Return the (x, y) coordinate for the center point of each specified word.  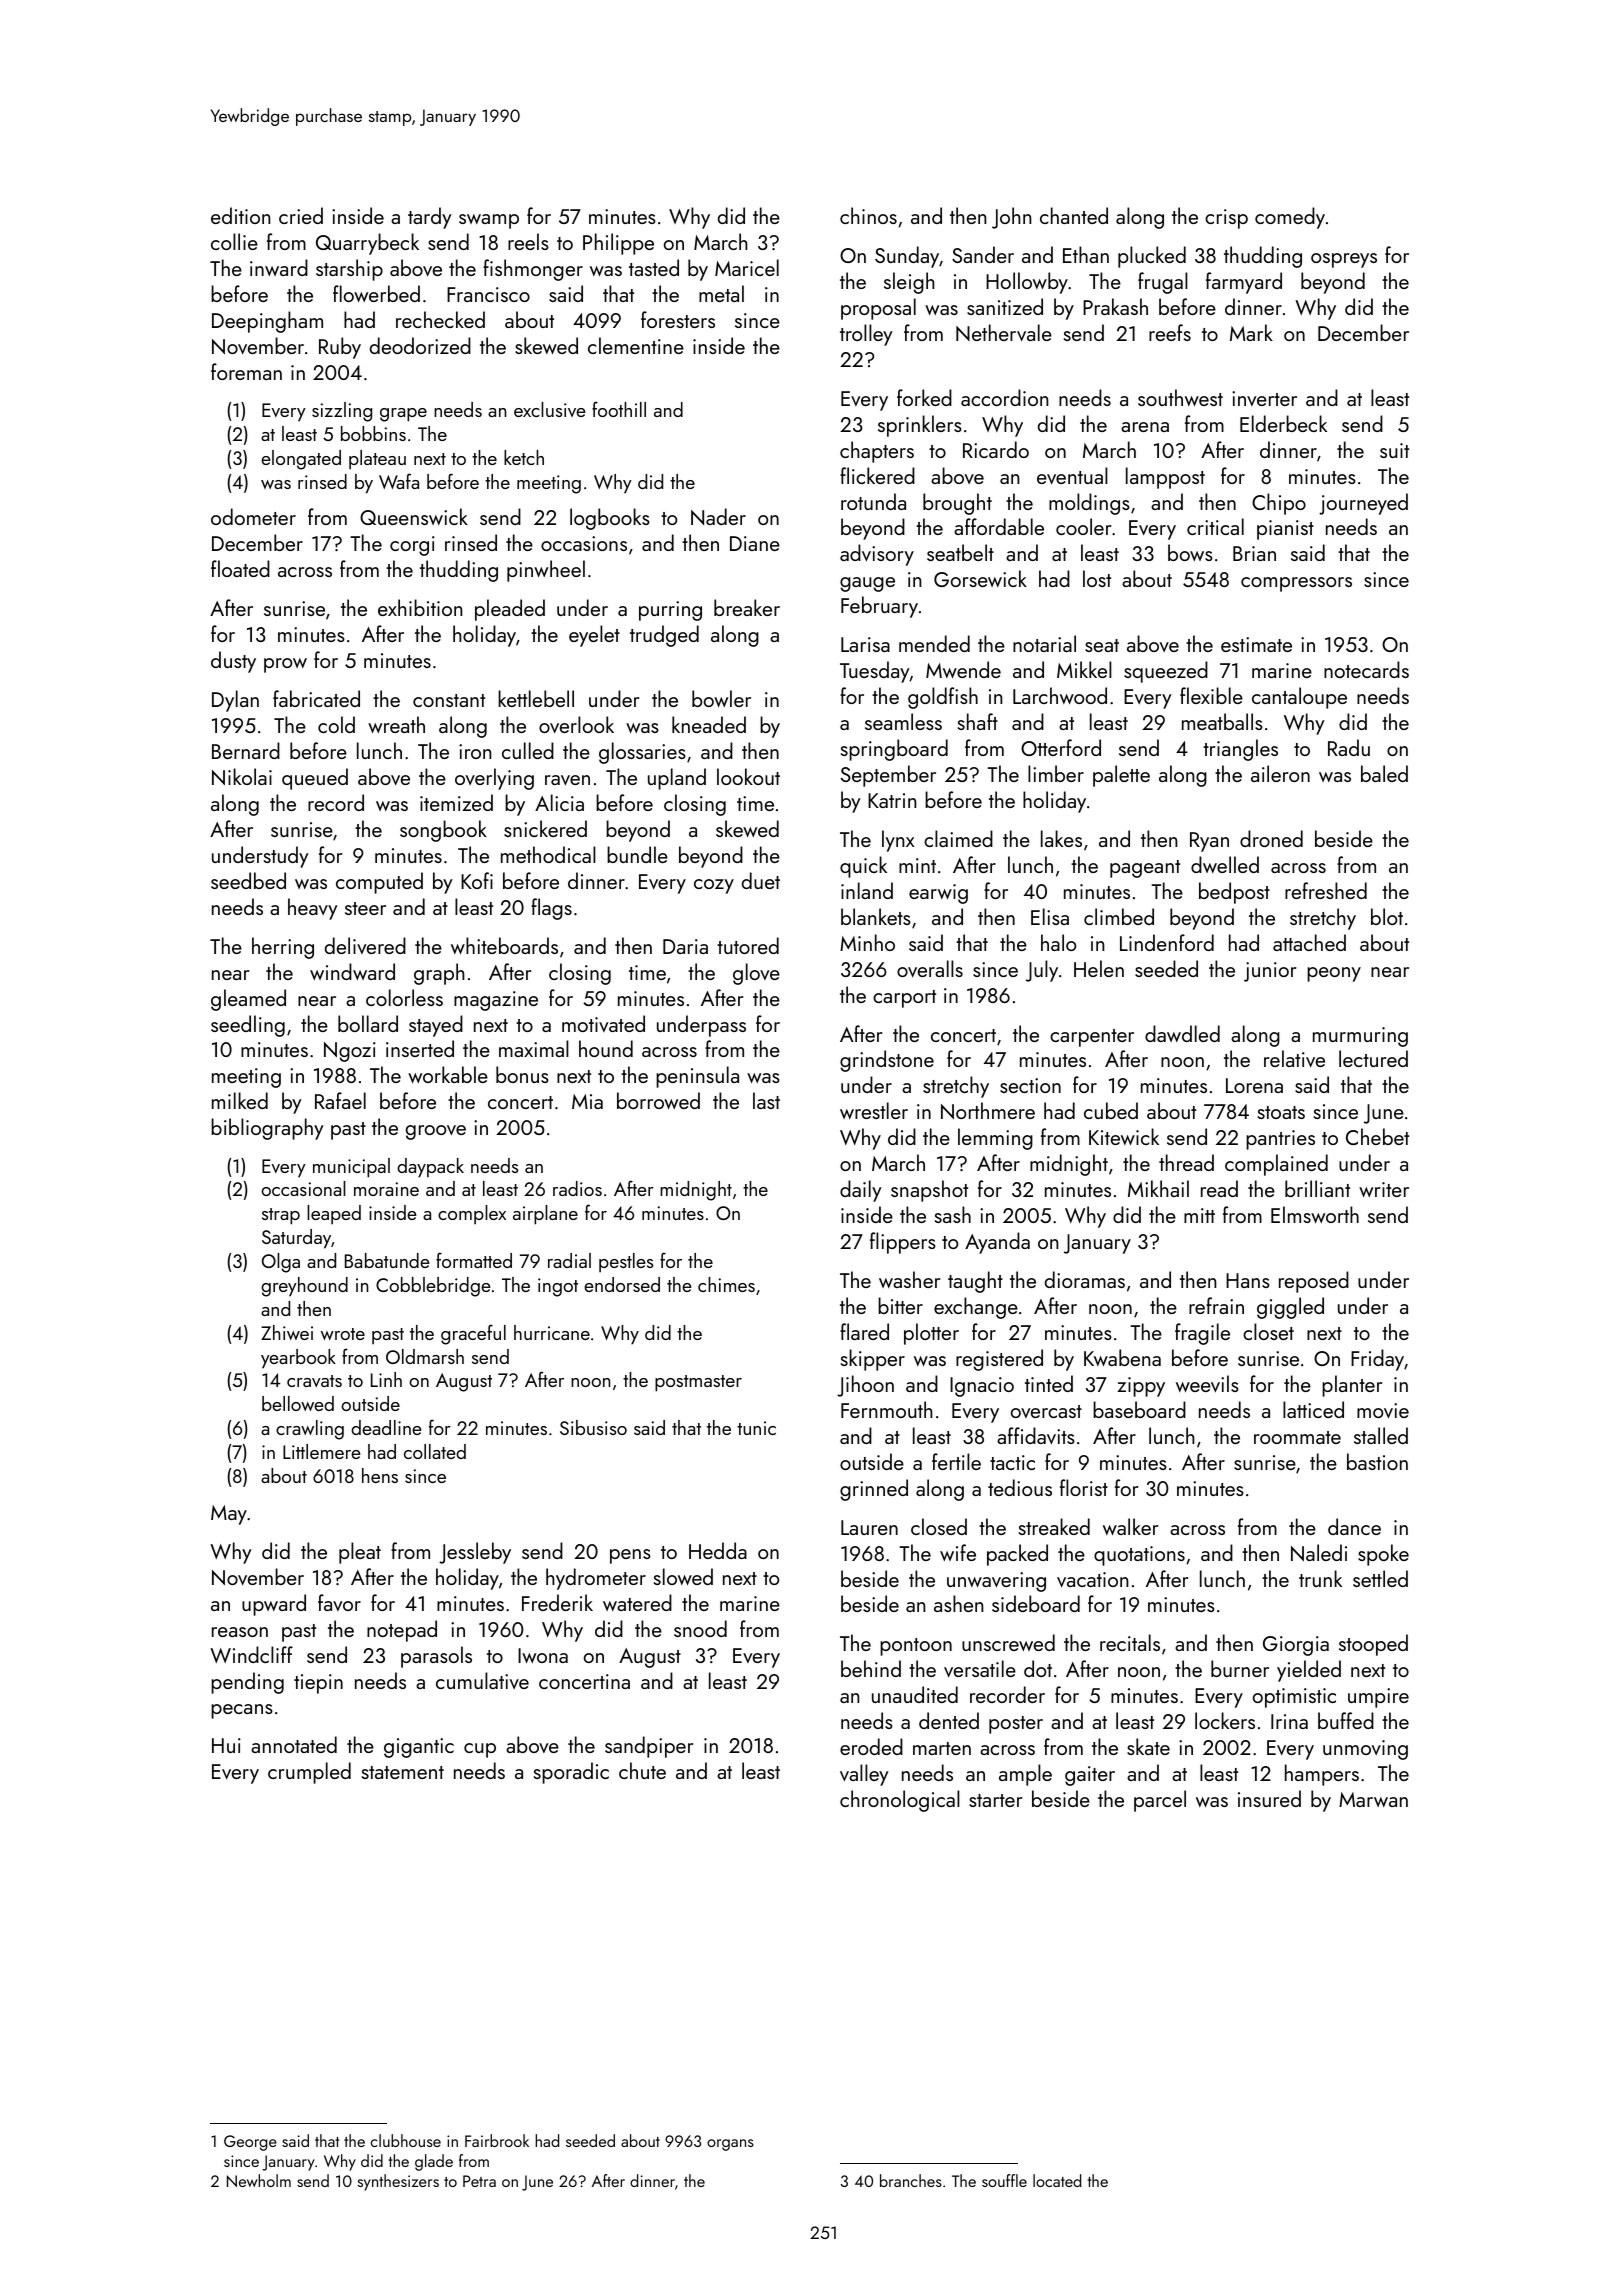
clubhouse (406, 2140)
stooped (1373, 1645)
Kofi (477, 880)
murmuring (1360, 1037)
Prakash (1115, 306)
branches (911, 2180)
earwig (938, 894)
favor (339, 1602)
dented (949, 1720)
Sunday (907, 257)
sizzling (342, 412)
